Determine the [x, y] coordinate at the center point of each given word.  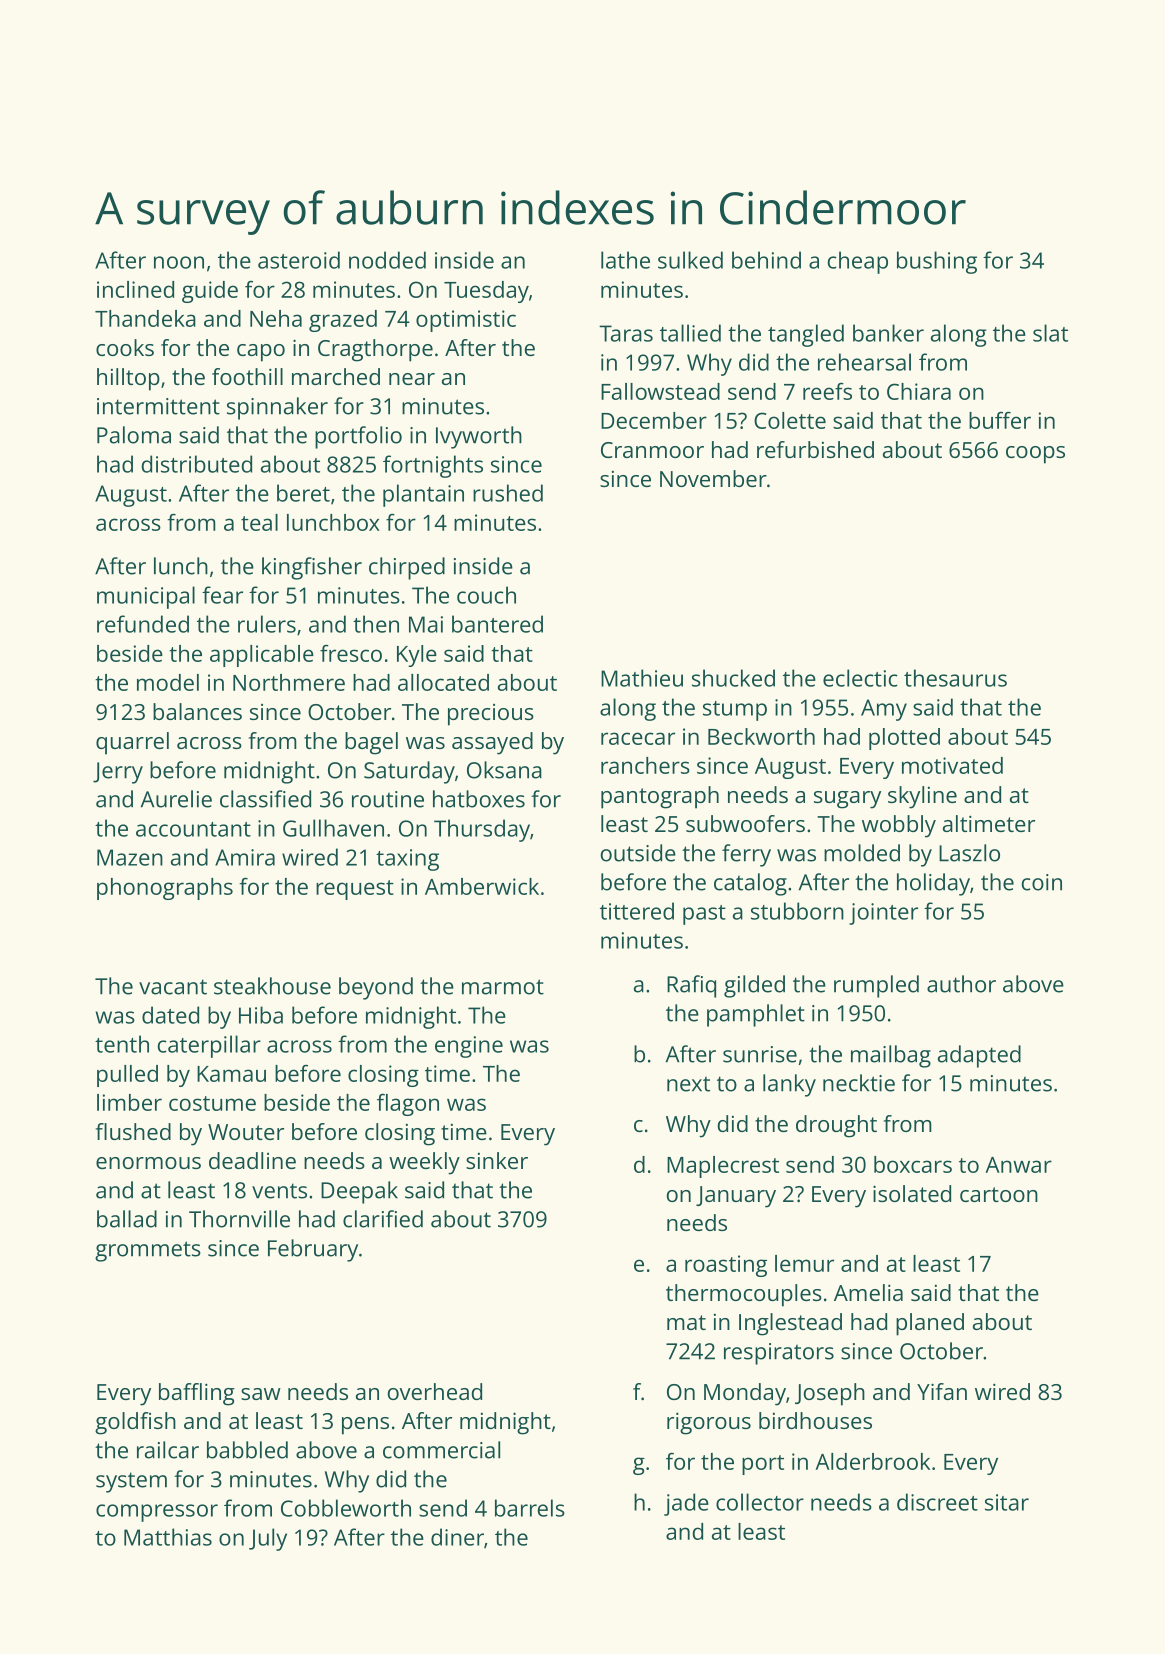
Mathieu [642, 678]
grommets [148, 1251]
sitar [1007, 1502]
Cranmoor [652, 450]
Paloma [134, 435]
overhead [435, 1391]
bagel [371, 743]
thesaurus [955, 678]
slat [1050, 333]
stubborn [797, 911]
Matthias [168, 1537]
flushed [133, 1131]
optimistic [466, 321]
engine [469, 1047]
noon [179, 262]
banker [888, 333]
